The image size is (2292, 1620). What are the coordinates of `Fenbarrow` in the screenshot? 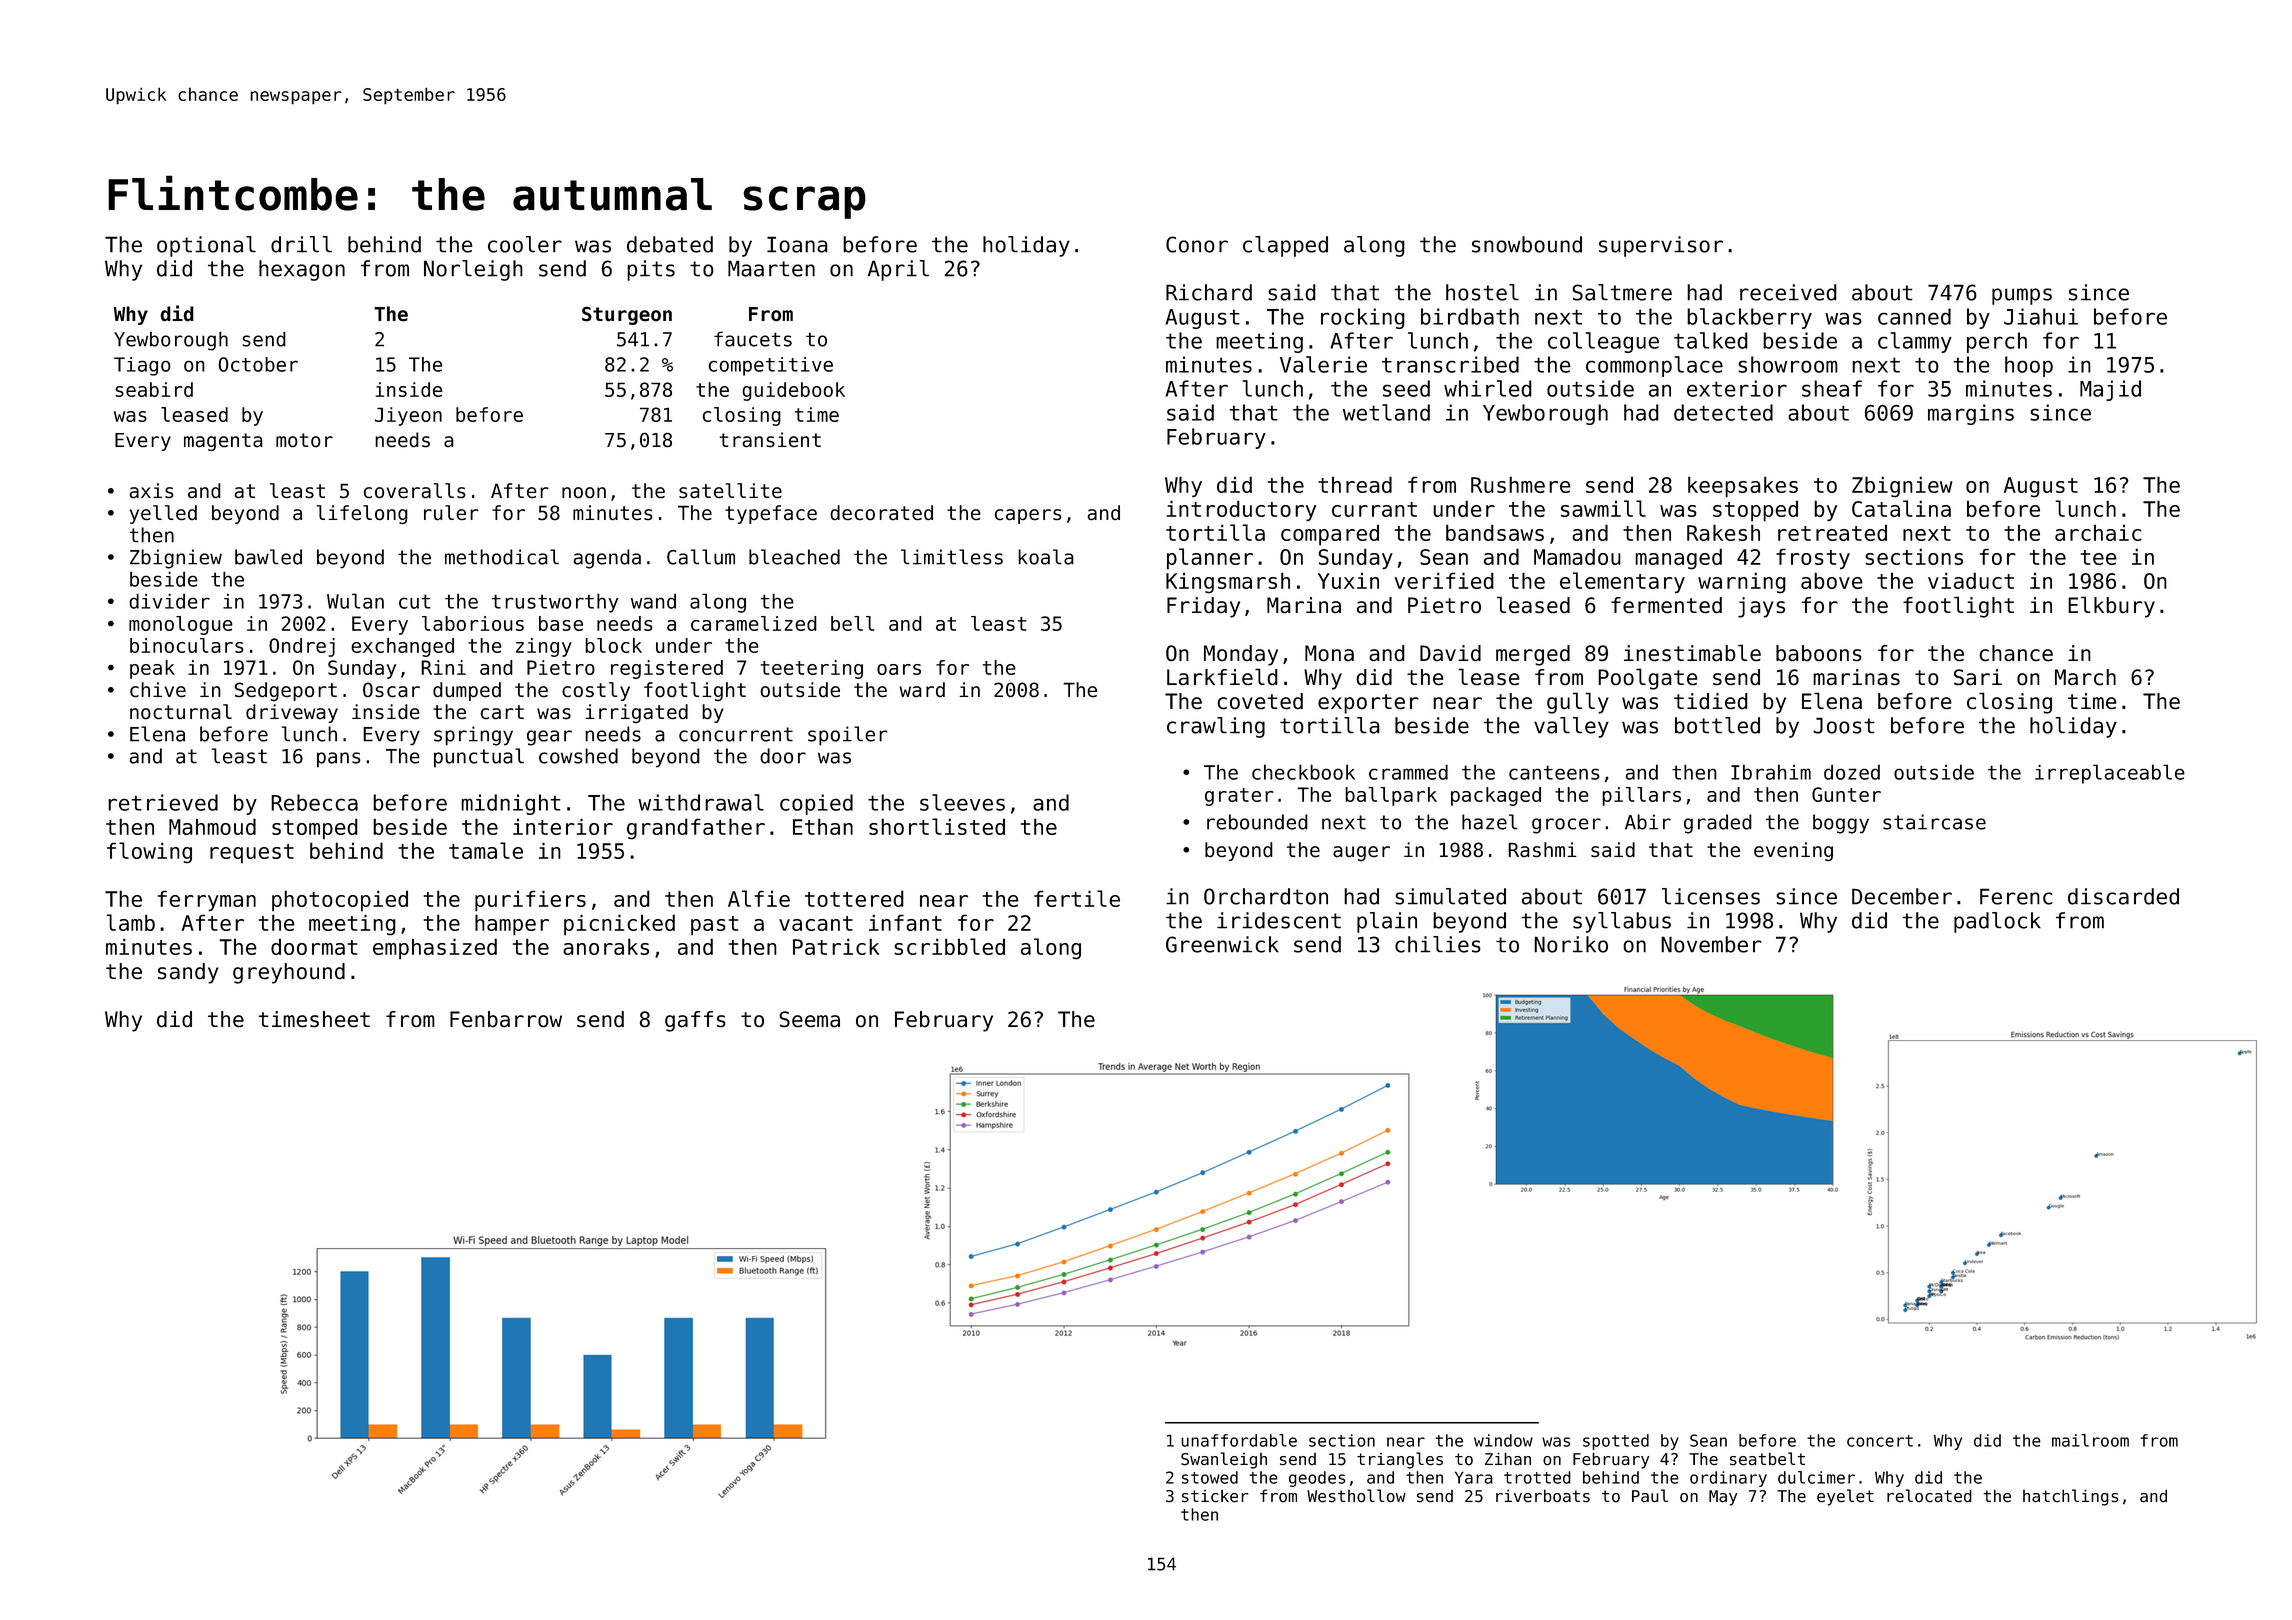 It's located at (506, 1019).
